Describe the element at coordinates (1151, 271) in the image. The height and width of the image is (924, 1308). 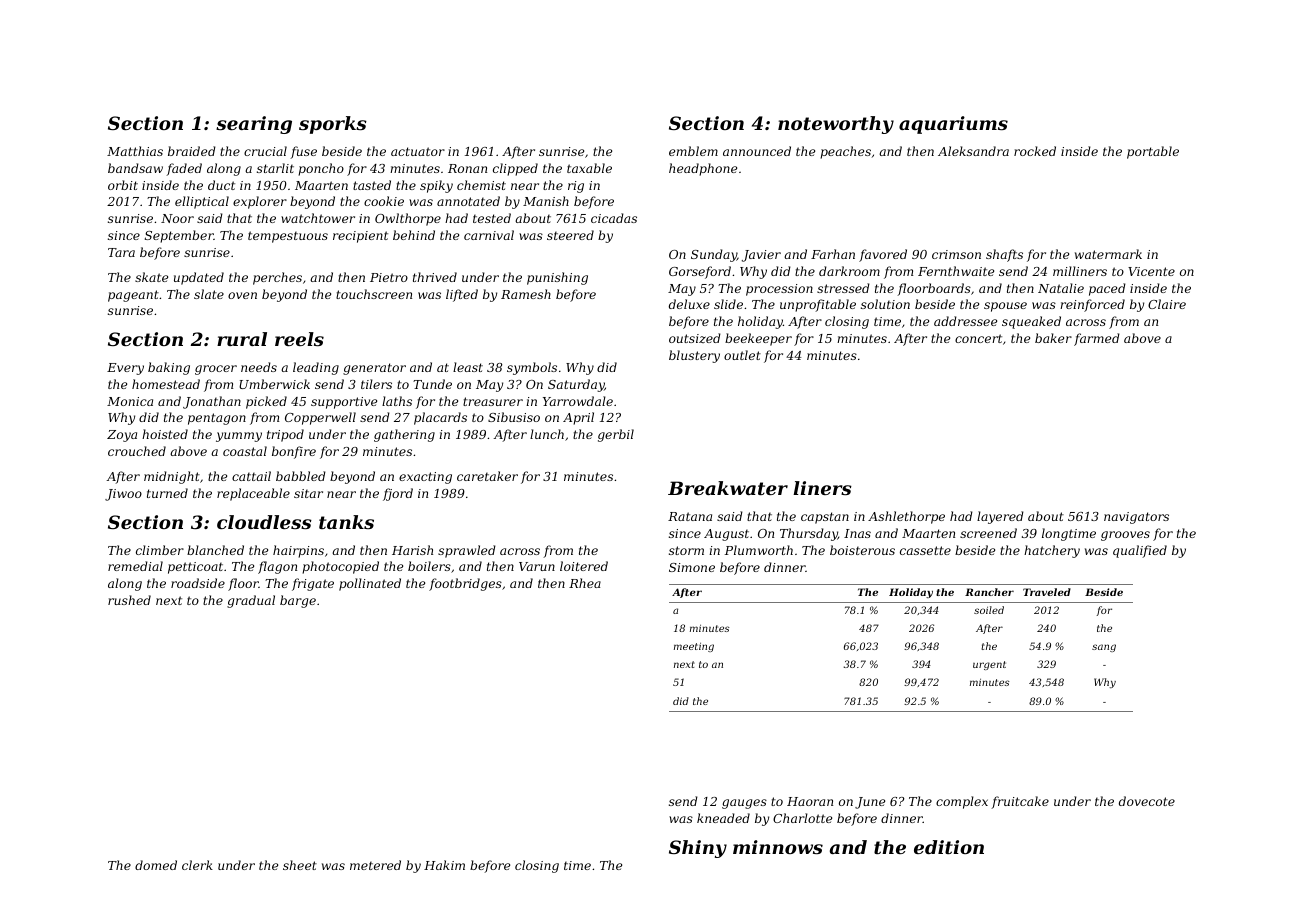
I see `Vicente` at that location.
